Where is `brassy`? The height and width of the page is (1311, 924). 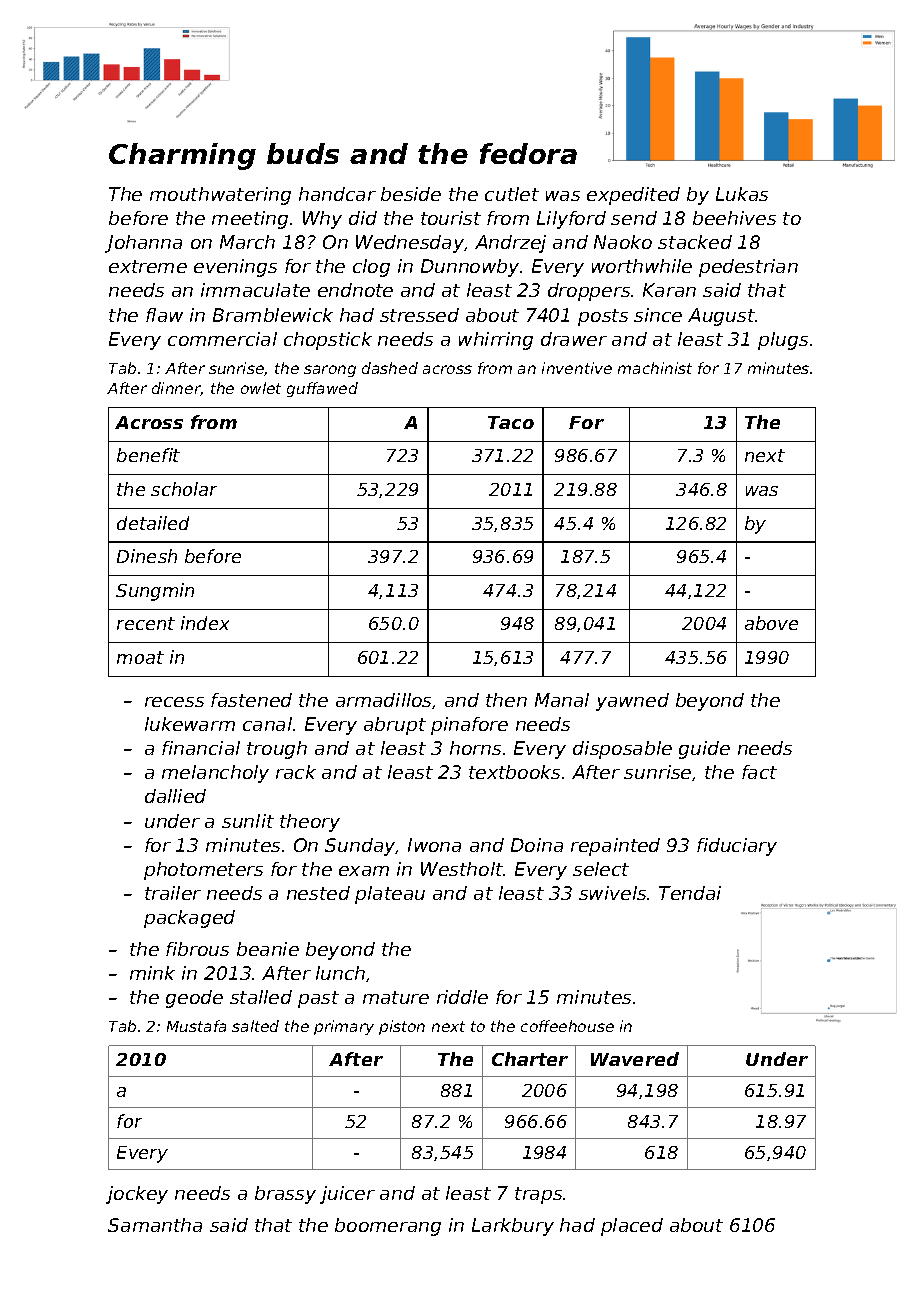
brassy is located at coordinates (285, 1195).
